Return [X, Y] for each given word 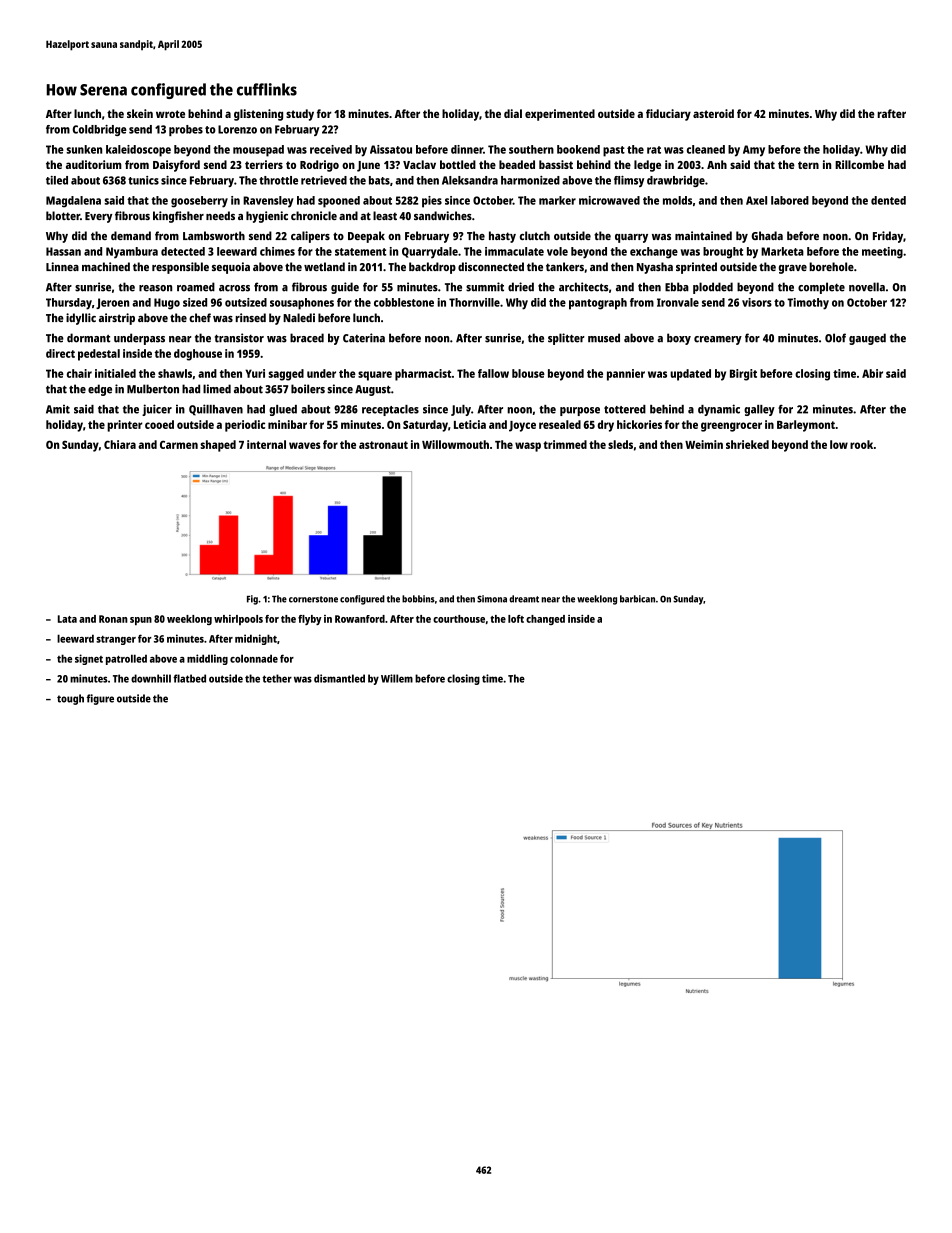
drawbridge [676, 181]
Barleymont [806, 426]
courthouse [459, 619]
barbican [637, 599]
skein [140, 113]
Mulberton [153, 389]
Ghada [767, 235]
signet [89, 659]
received [331, 149]
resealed [560, 424]
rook [861, 444]
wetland [324, 266]
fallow [493, 373]
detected [183, 251]
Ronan [113, 619]
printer [124, 426]
